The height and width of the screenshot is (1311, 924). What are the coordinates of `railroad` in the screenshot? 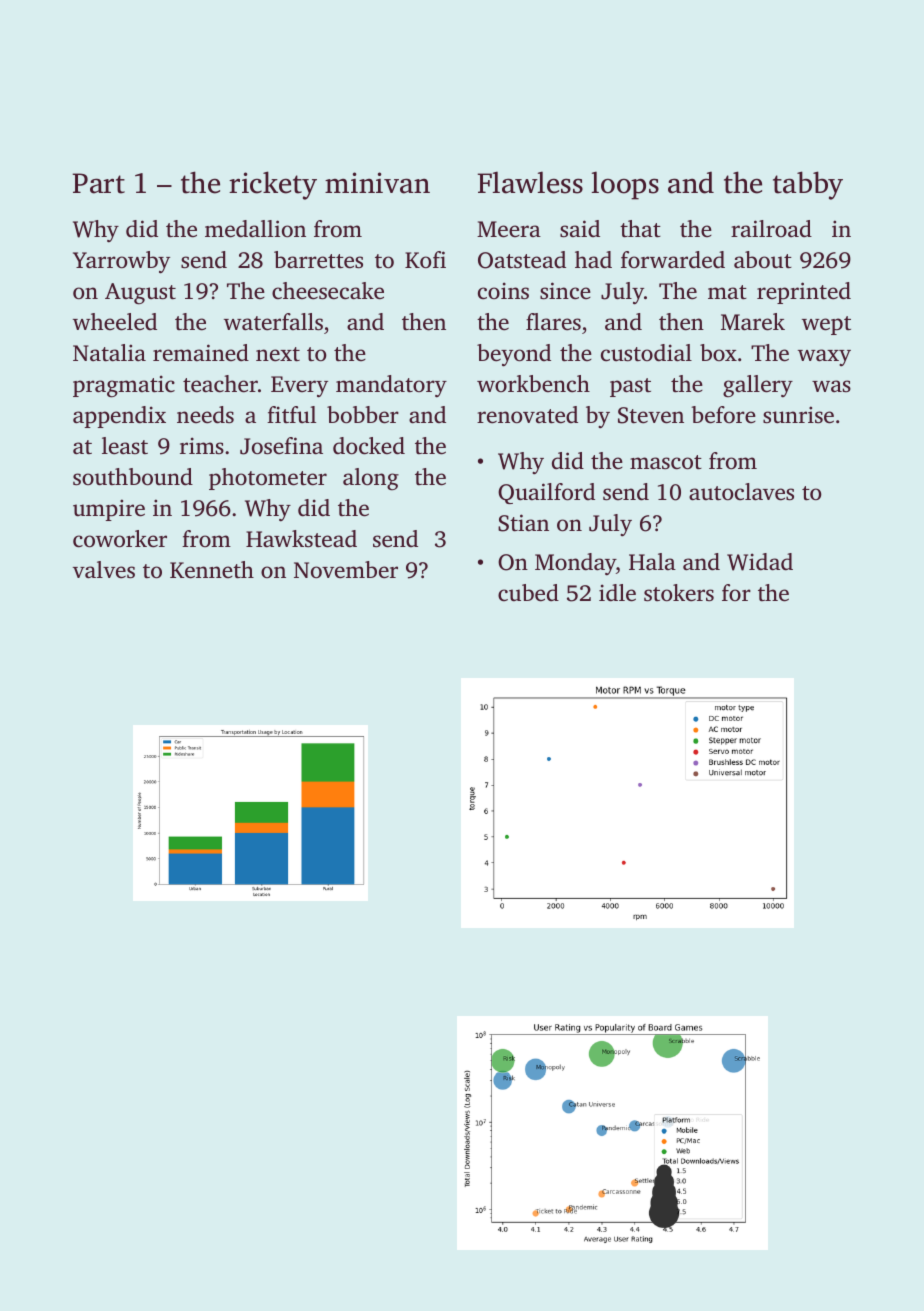 It's located at (771, 228).
